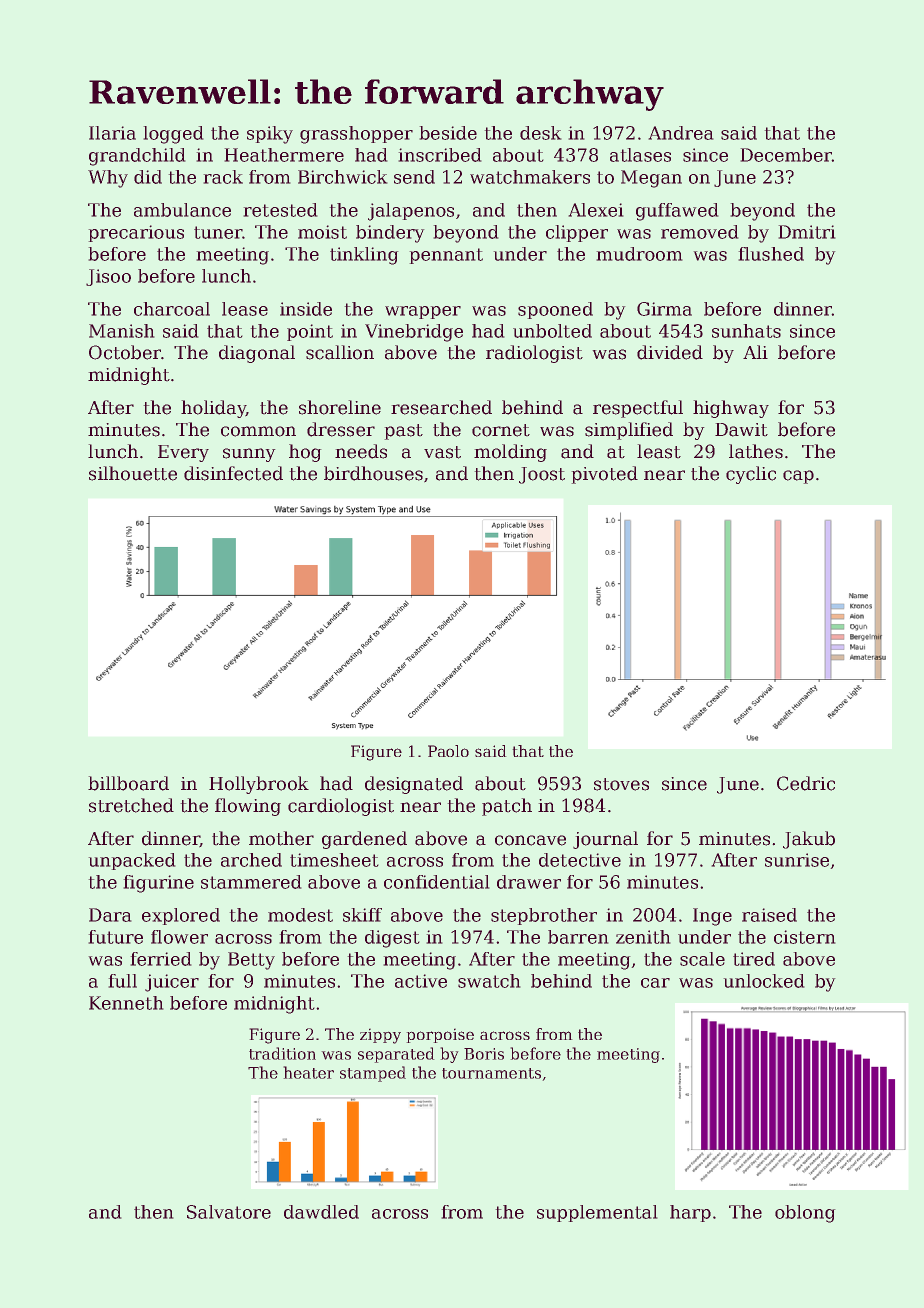 This image has width=924, height=1308. I want to click on juicer, so click(172, 983).
